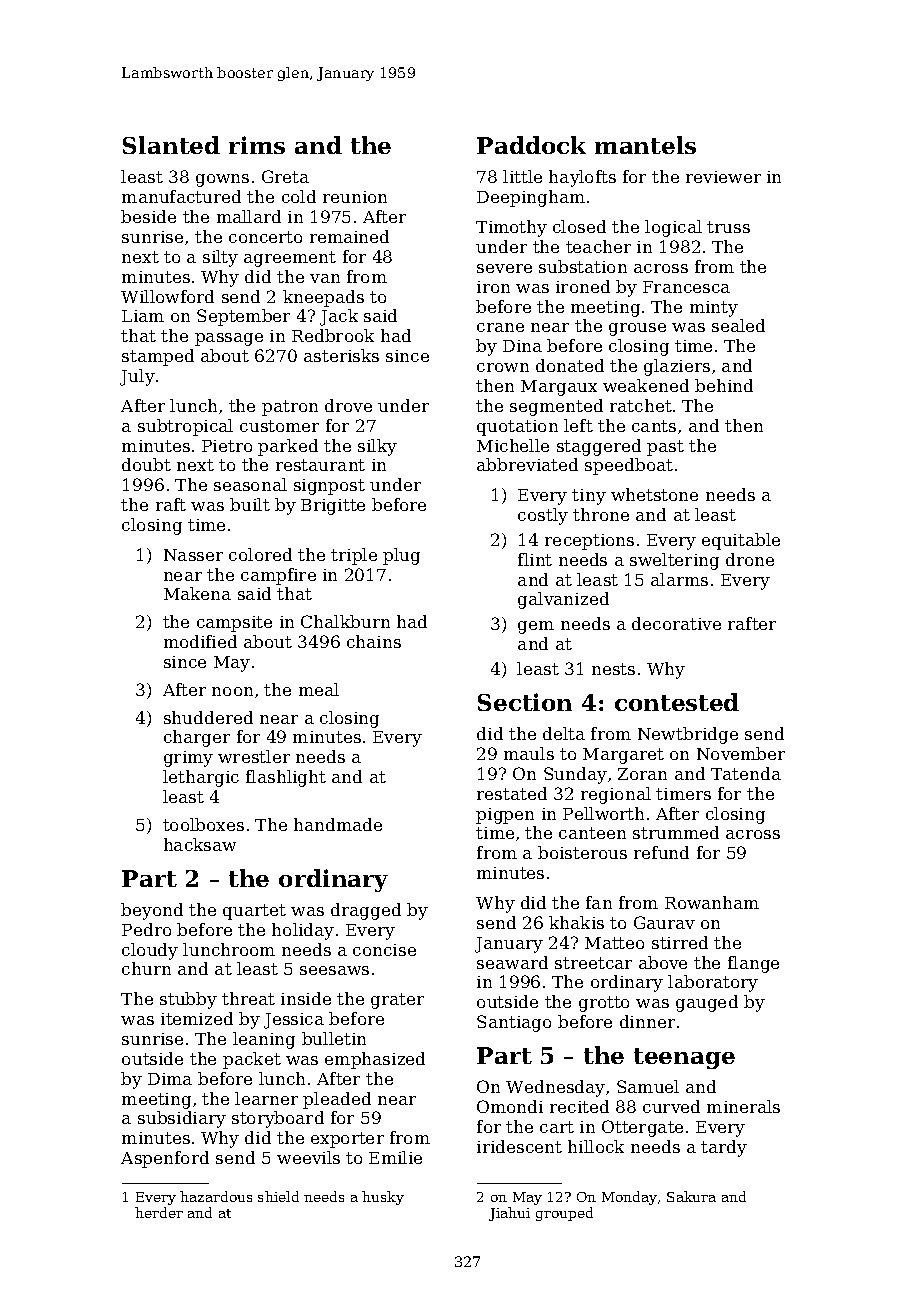 The image size is (908, 1316). Describe the element at coordinates (182, 1119) in the image. I see `subsidiary` at that location.
